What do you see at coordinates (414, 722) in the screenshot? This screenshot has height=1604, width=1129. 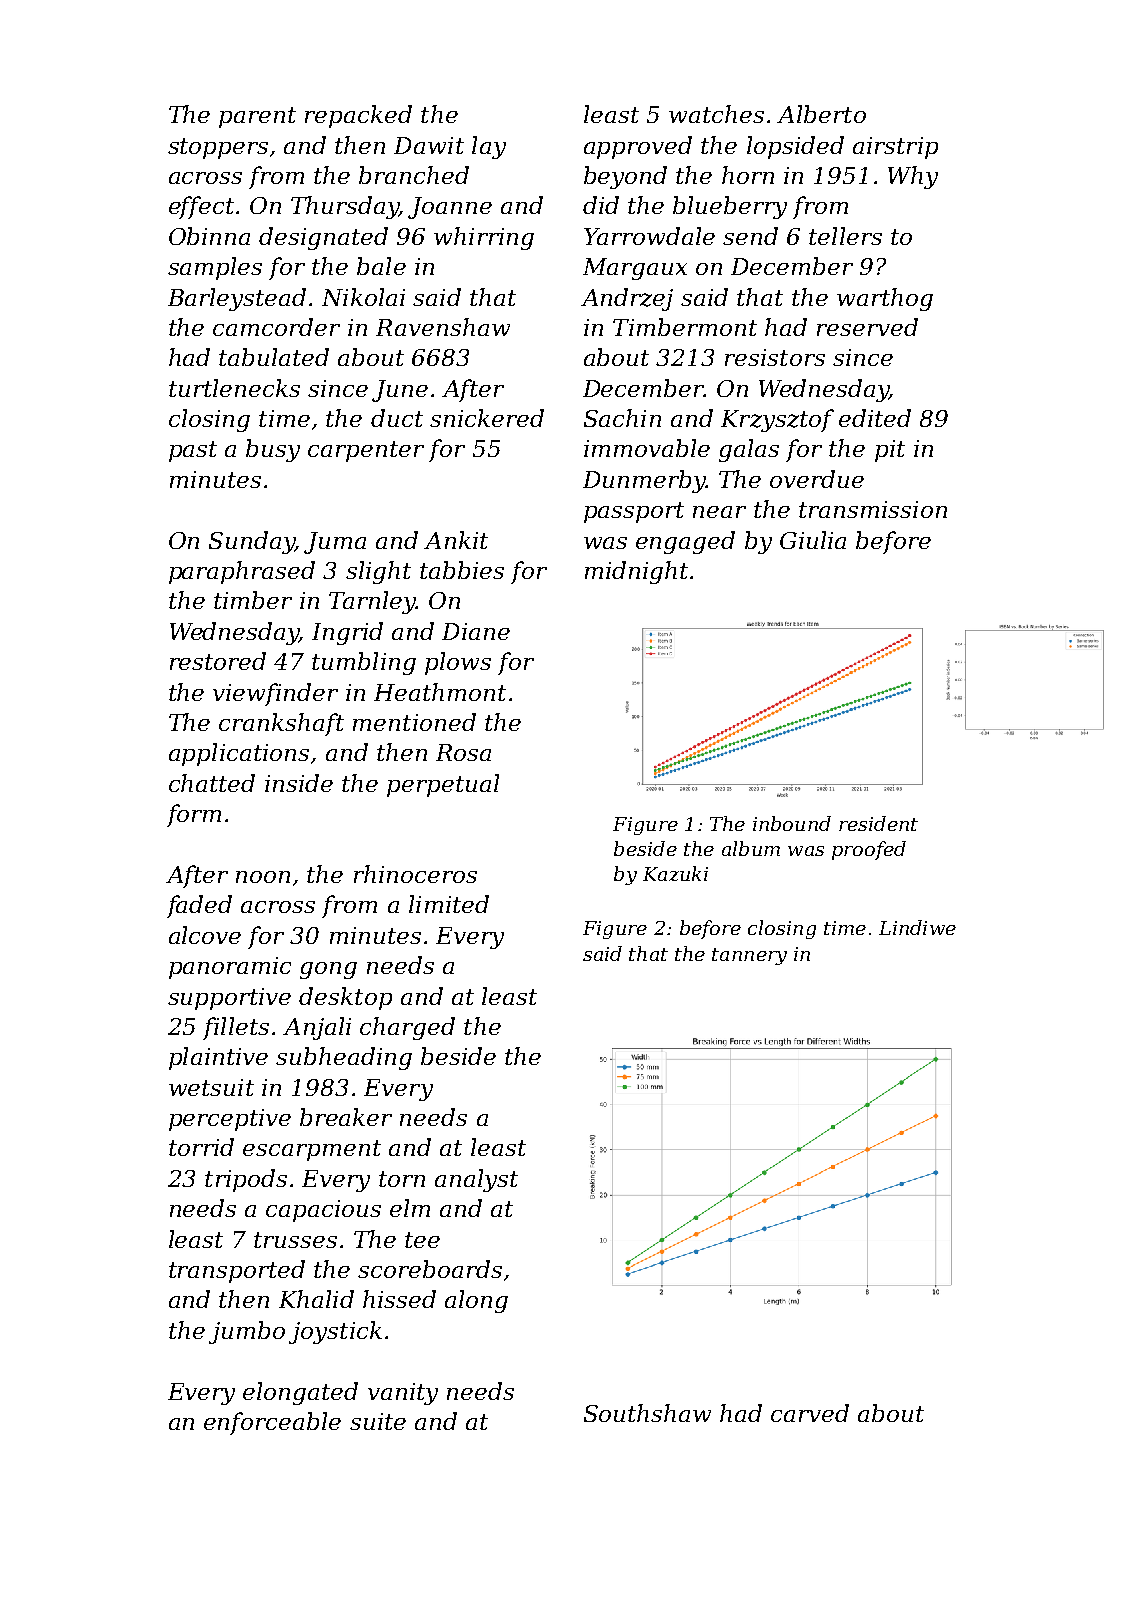 I see `mentioned` at bounding box center [414, 722].
